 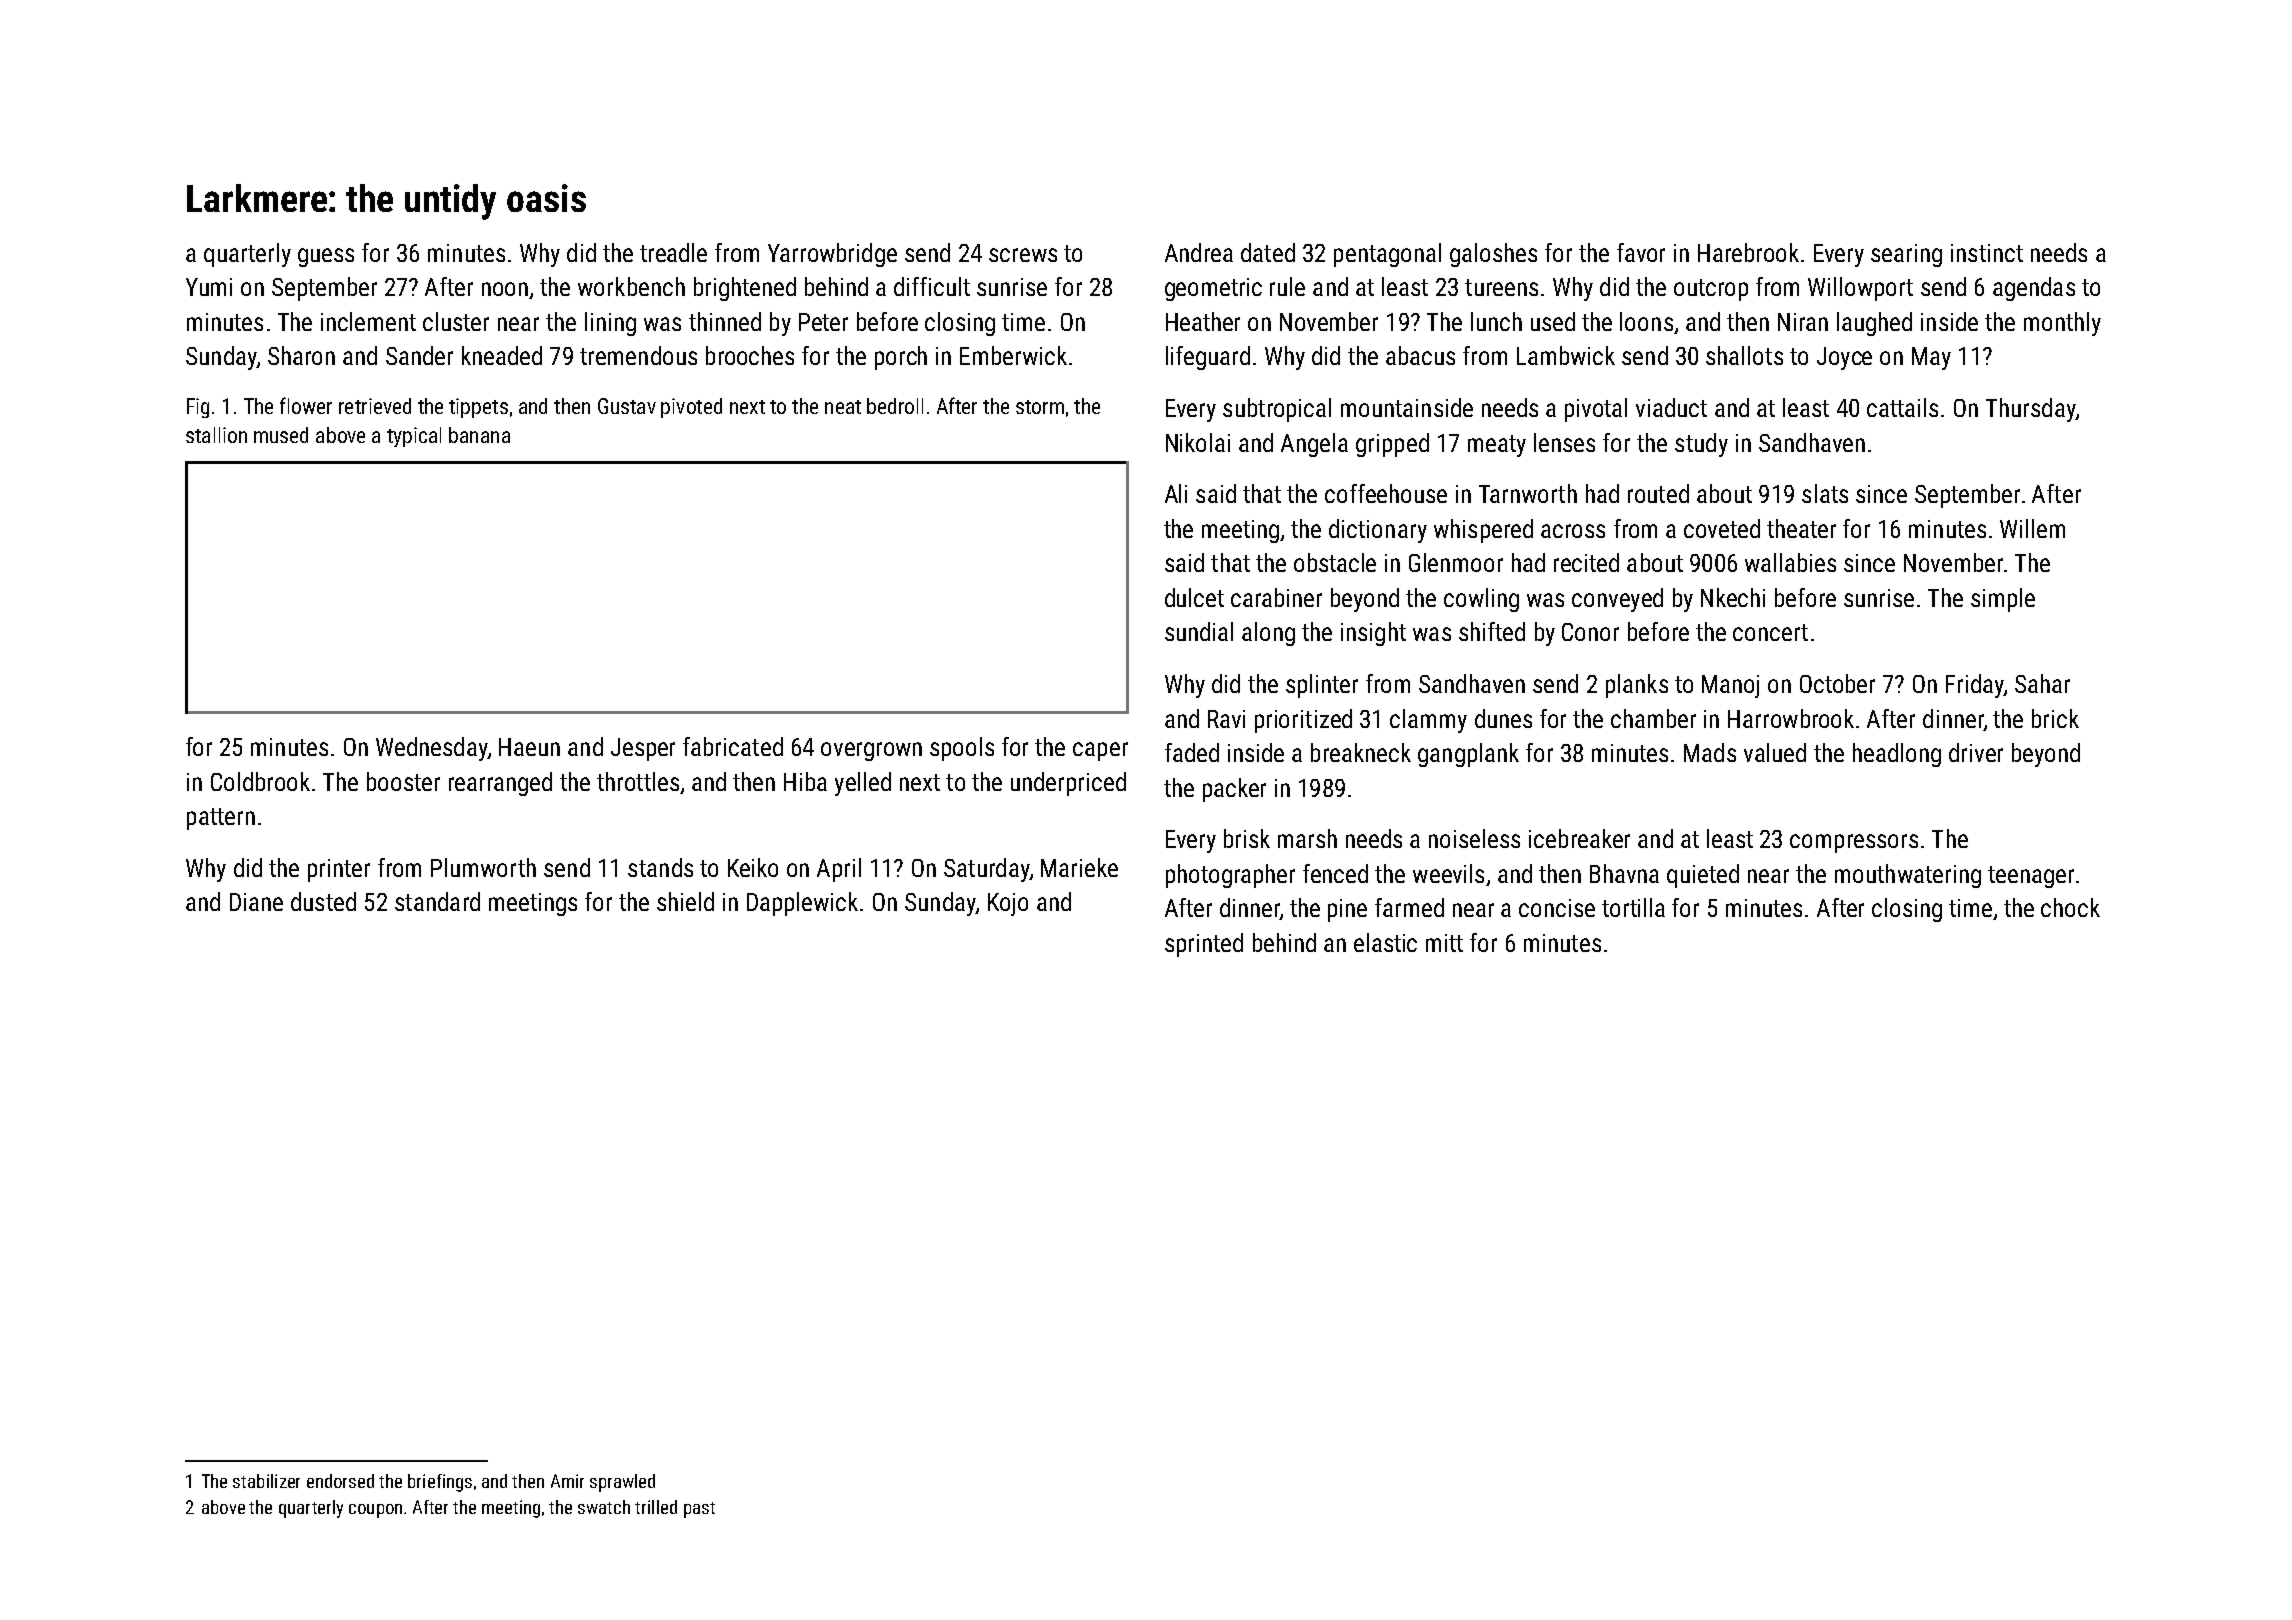 What do you see at coordinates (221, 819) in the page?
I see `pattern` at bounding box center [221, 819].
